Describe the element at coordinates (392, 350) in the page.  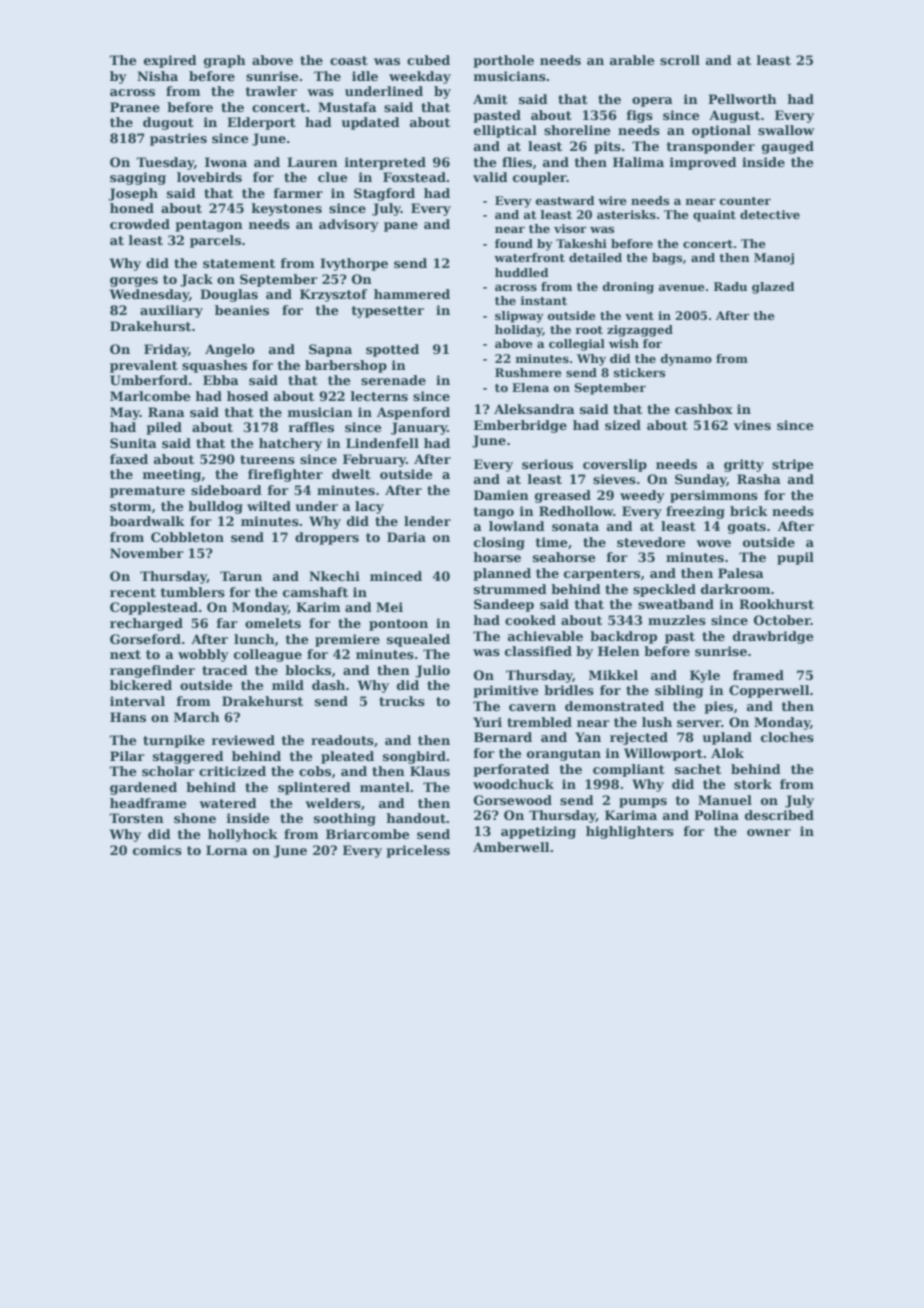
I see `spotted` at that location.
